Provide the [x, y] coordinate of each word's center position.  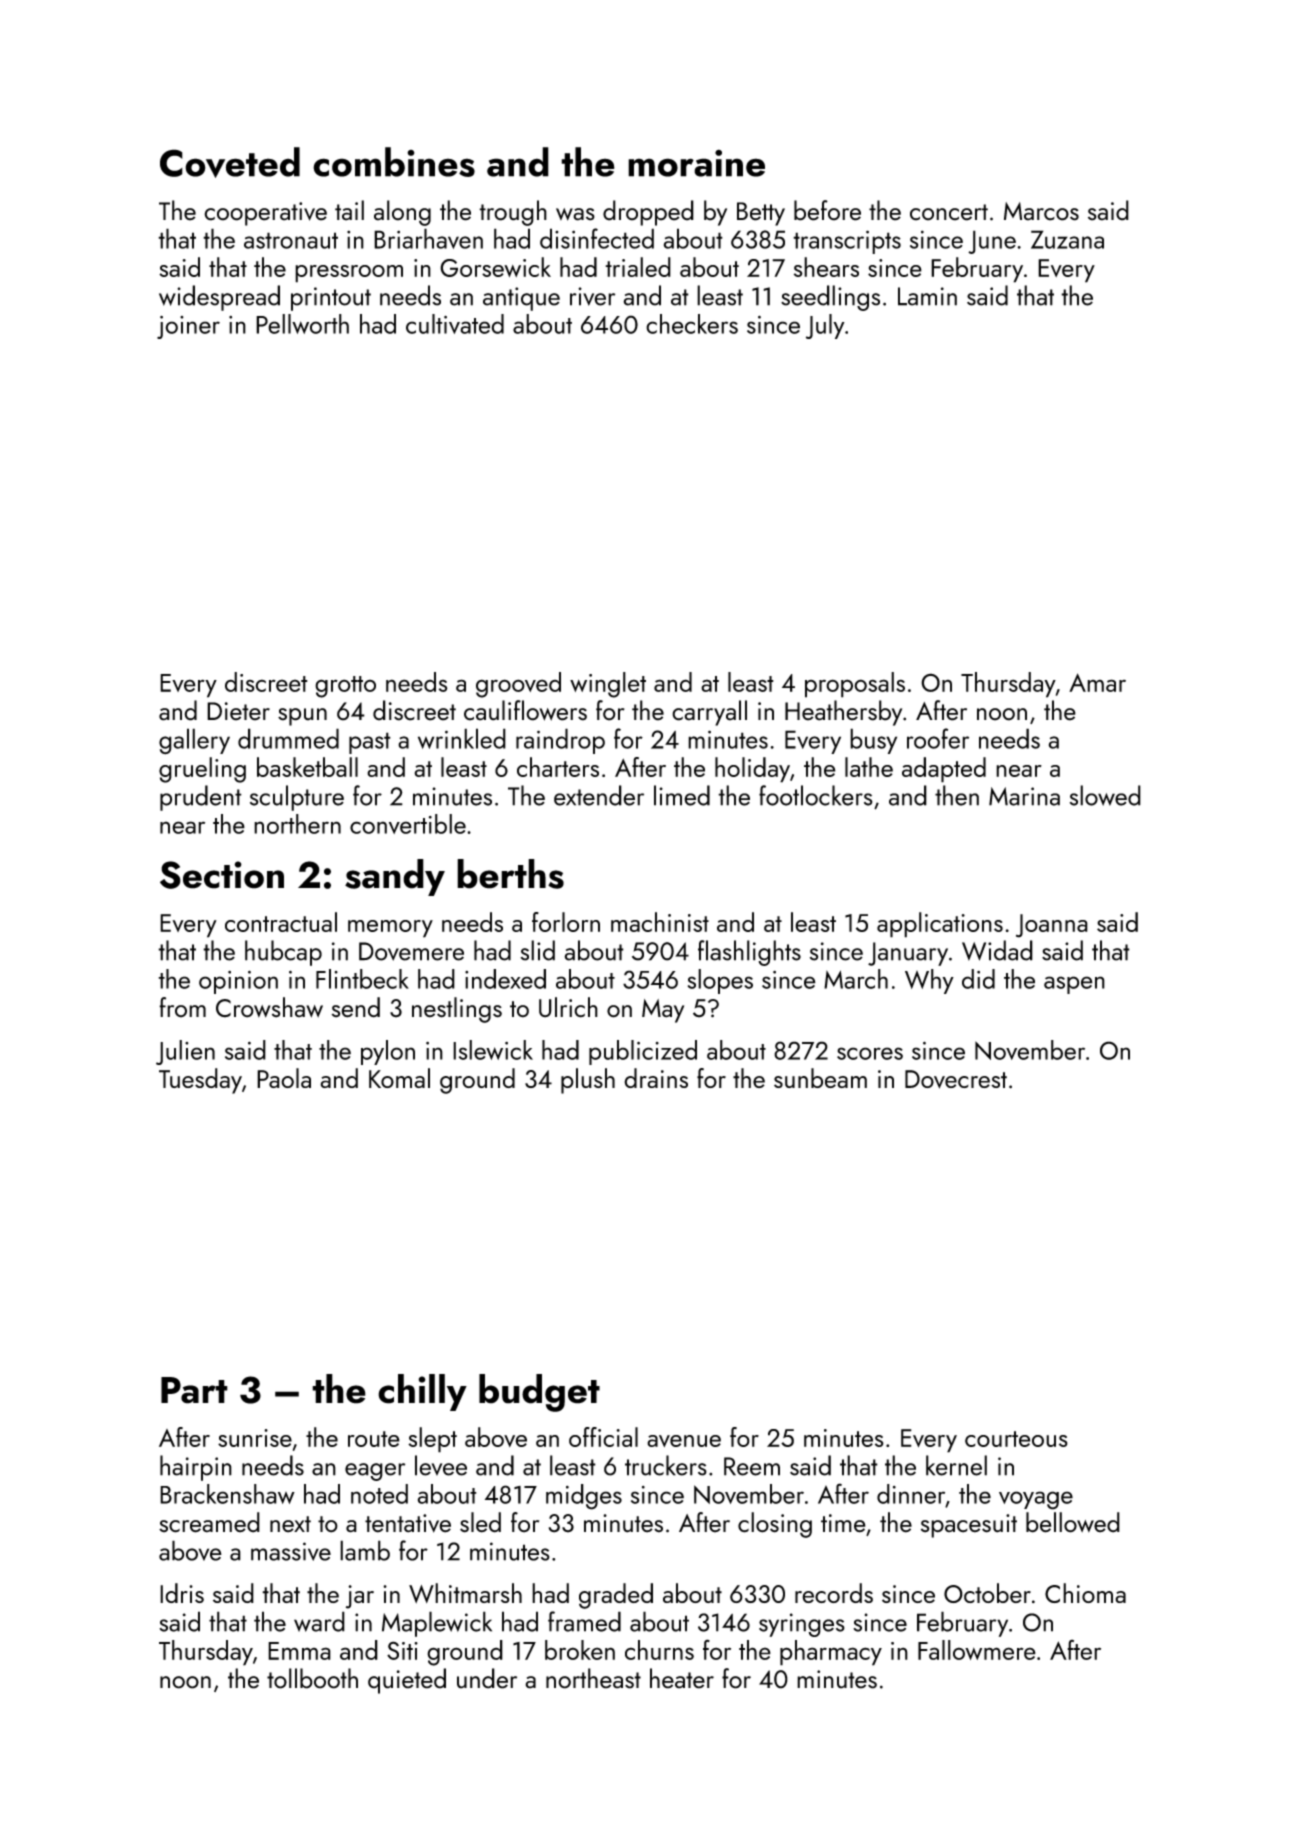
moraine [696, 163]
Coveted [230, 162]
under [487, 1678]
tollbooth [312, 1678]
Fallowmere [977, 1650]
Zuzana [1067, 239]
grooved [518, 685]
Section [222, 875]
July [825, 326]
